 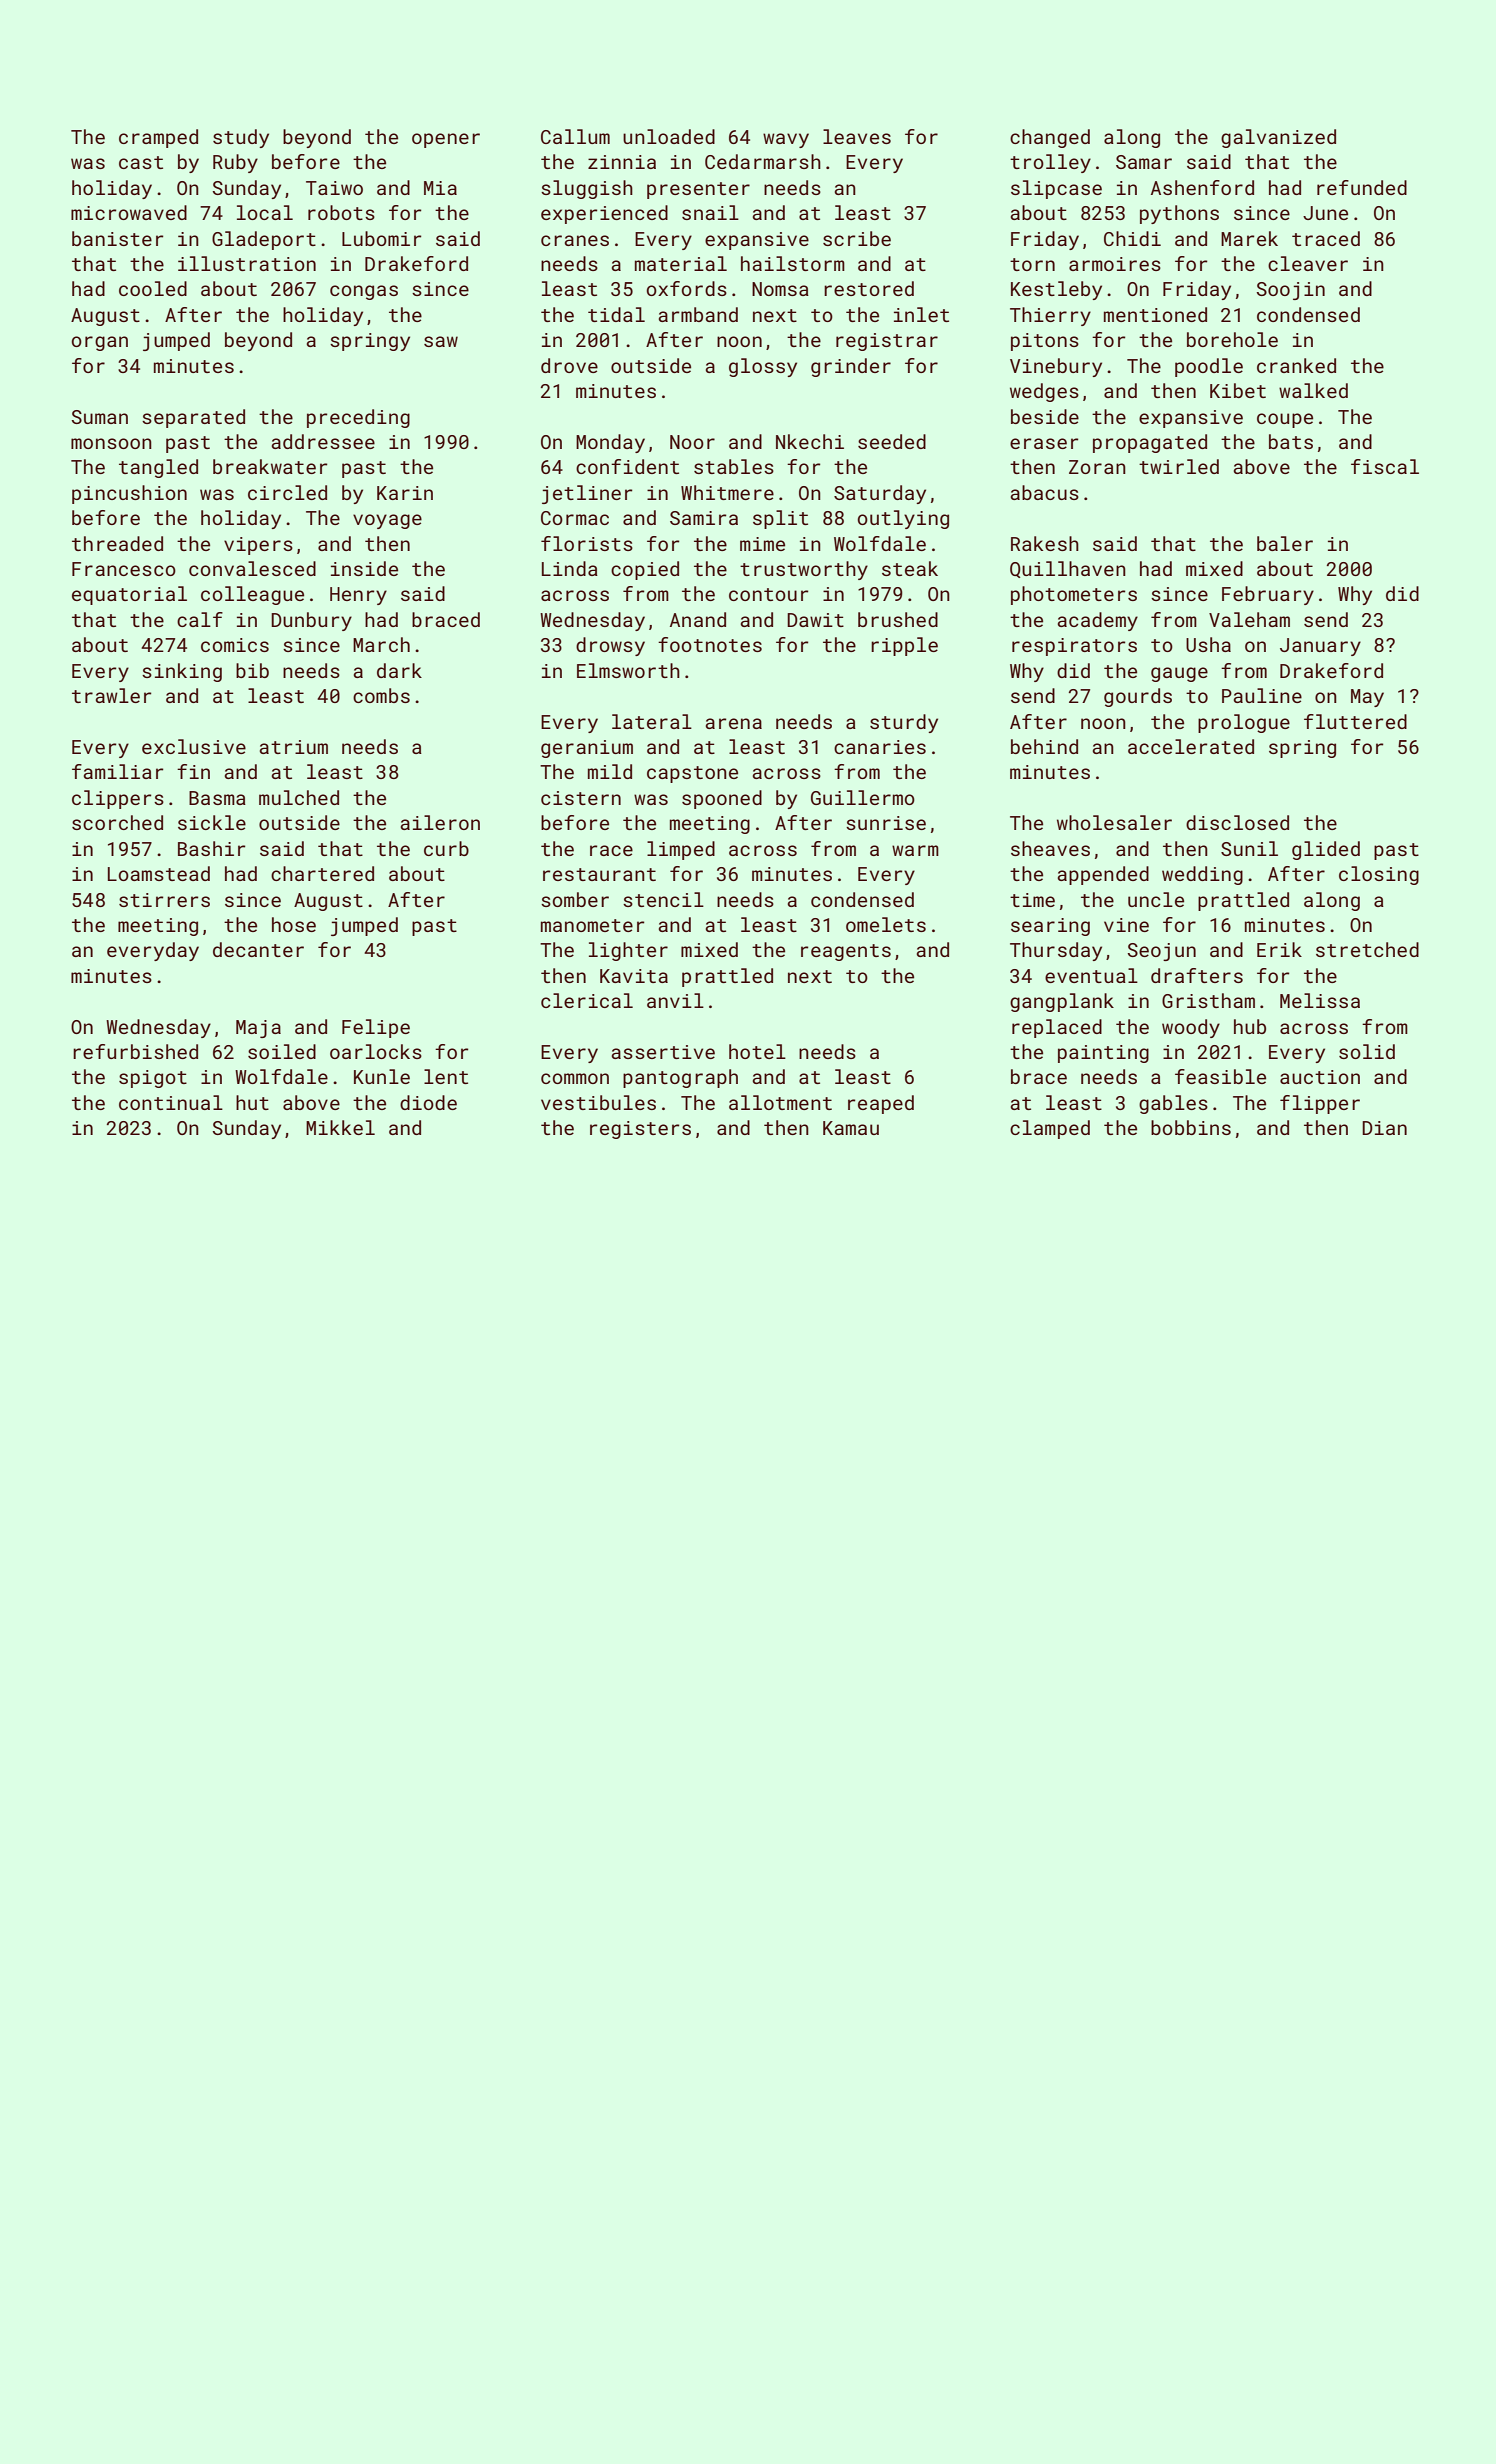 What do you see at coordinates (158, 138) in the image?
I see `cramped` at bounding box center [158, 138].
